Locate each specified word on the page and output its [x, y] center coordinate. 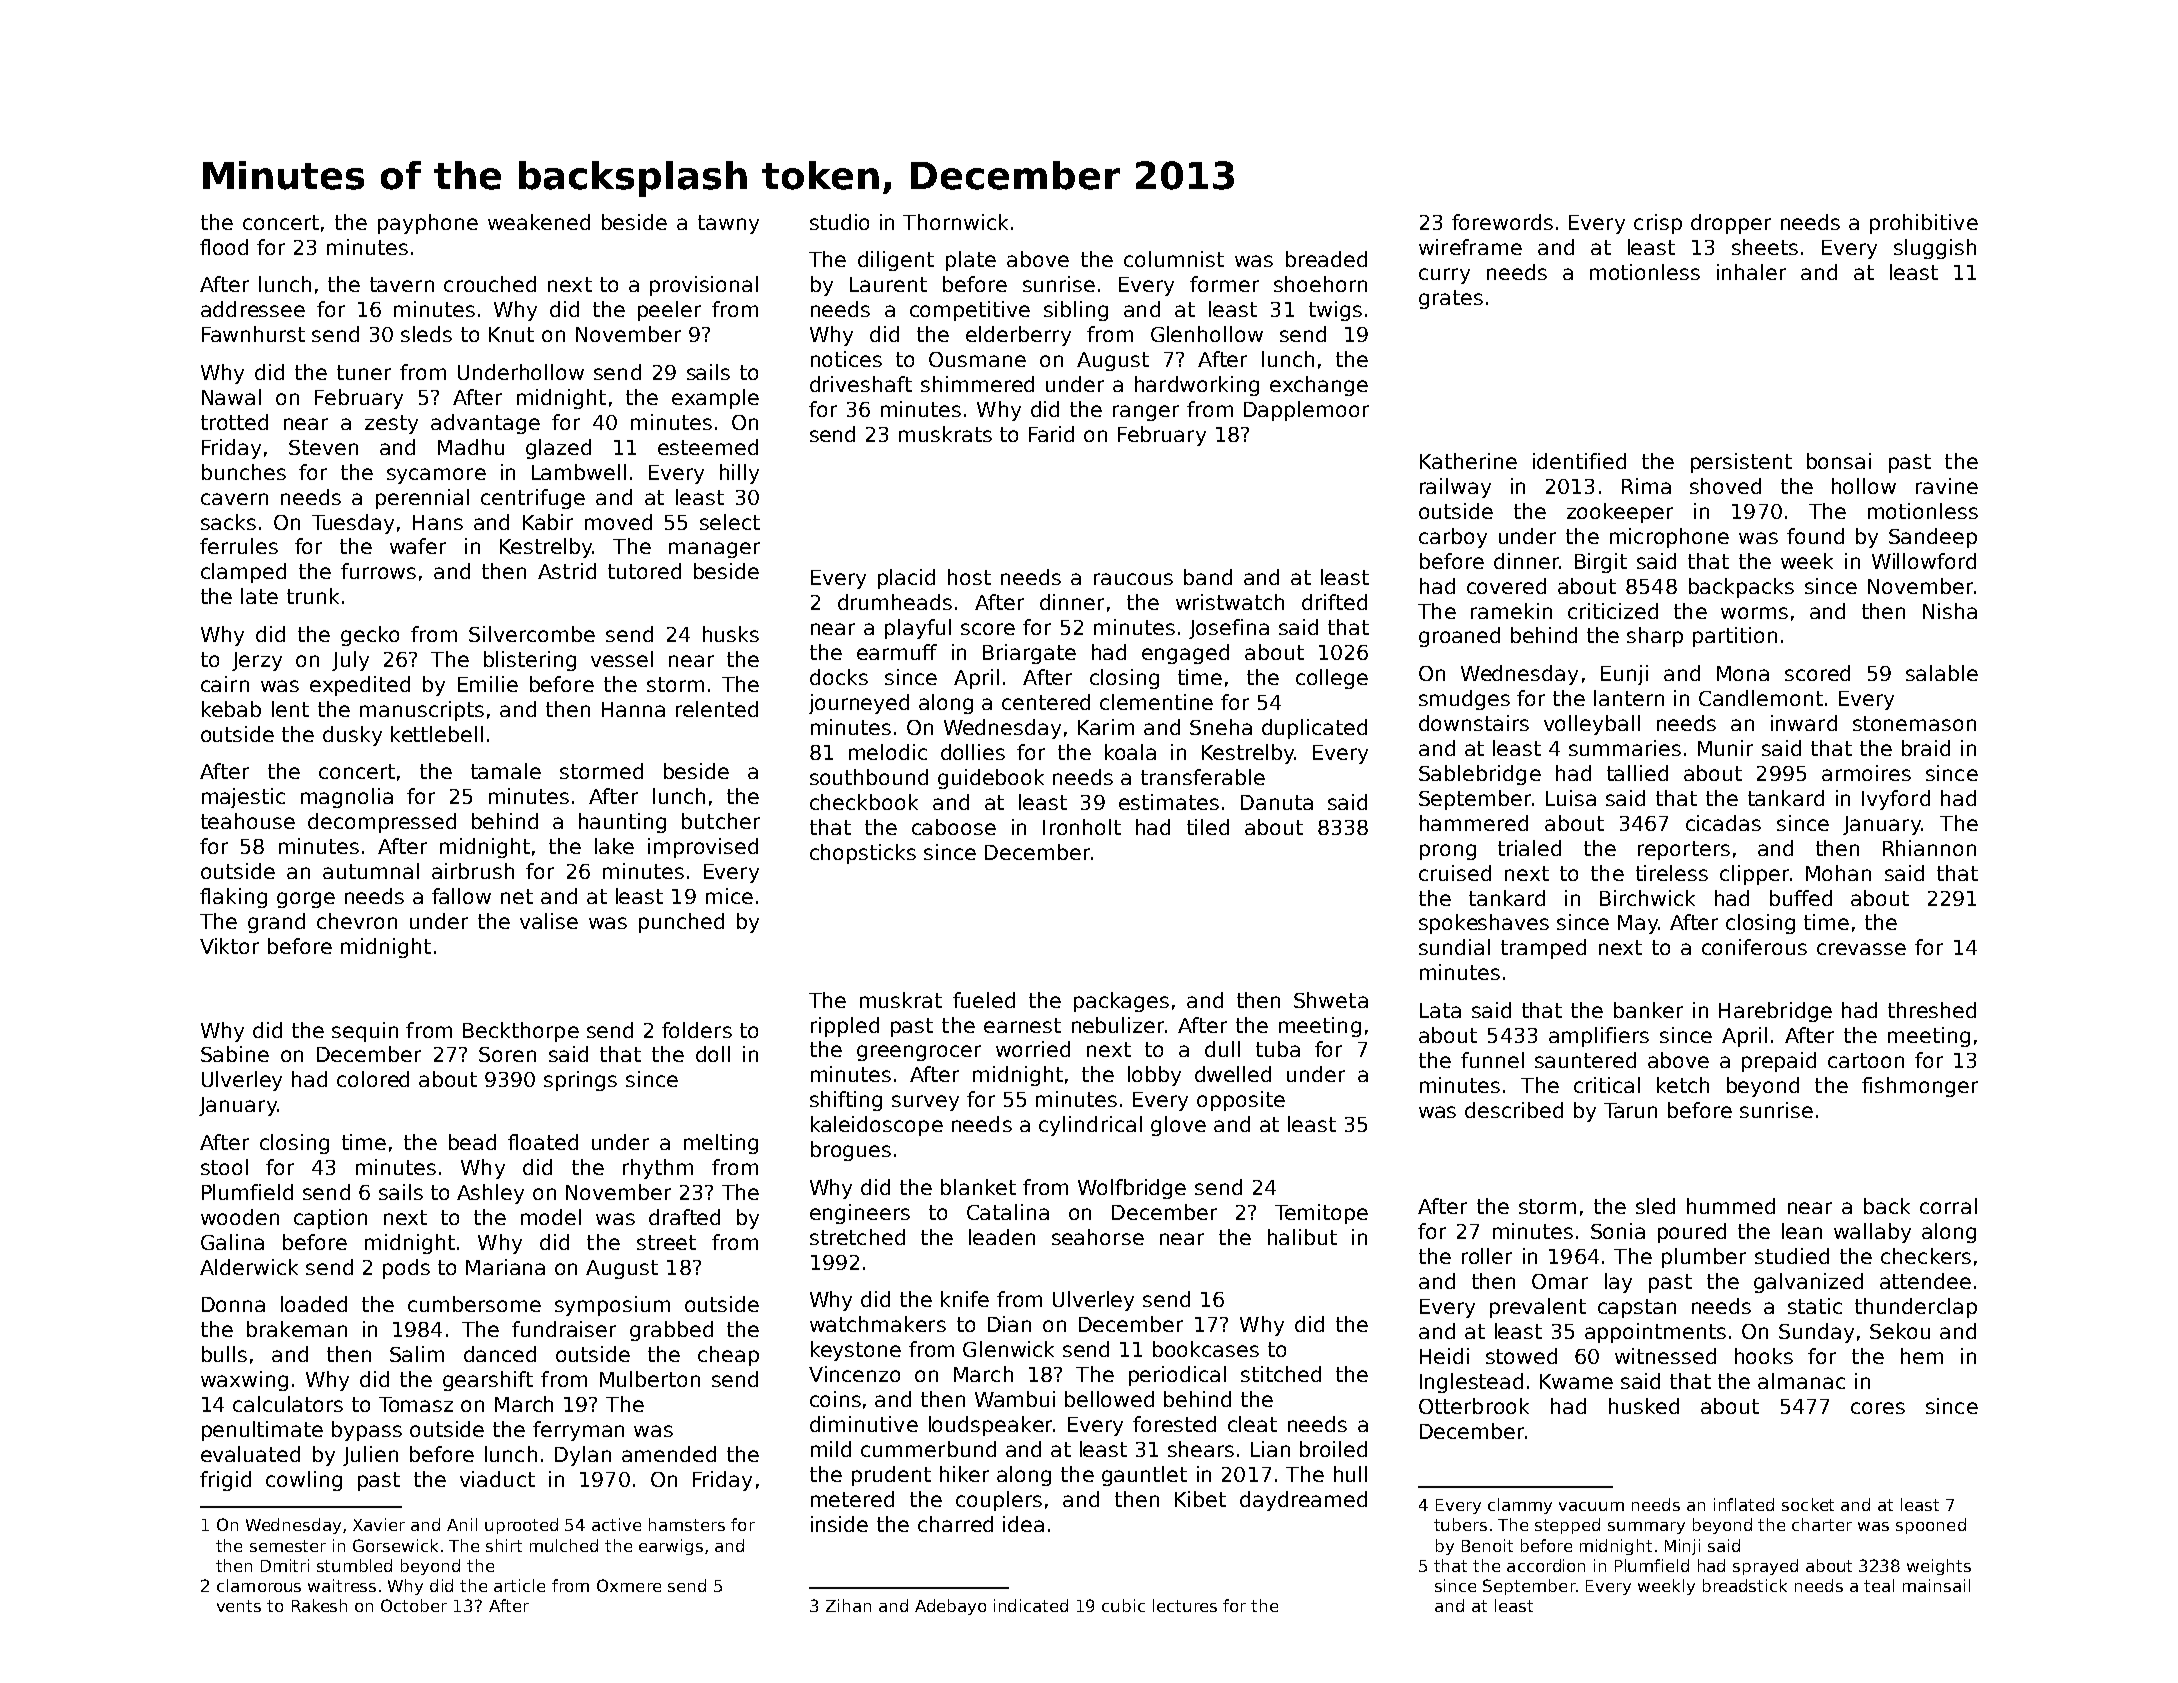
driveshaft [861, 384]
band [1208, 577]
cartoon [1866, 1060]
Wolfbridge [1132, 1189]
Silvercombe [532, 634]
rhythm [658, 1169]
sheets [1765, 247]
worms [1754, 613]
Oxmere [629, 1585]
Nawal [231, 397]
